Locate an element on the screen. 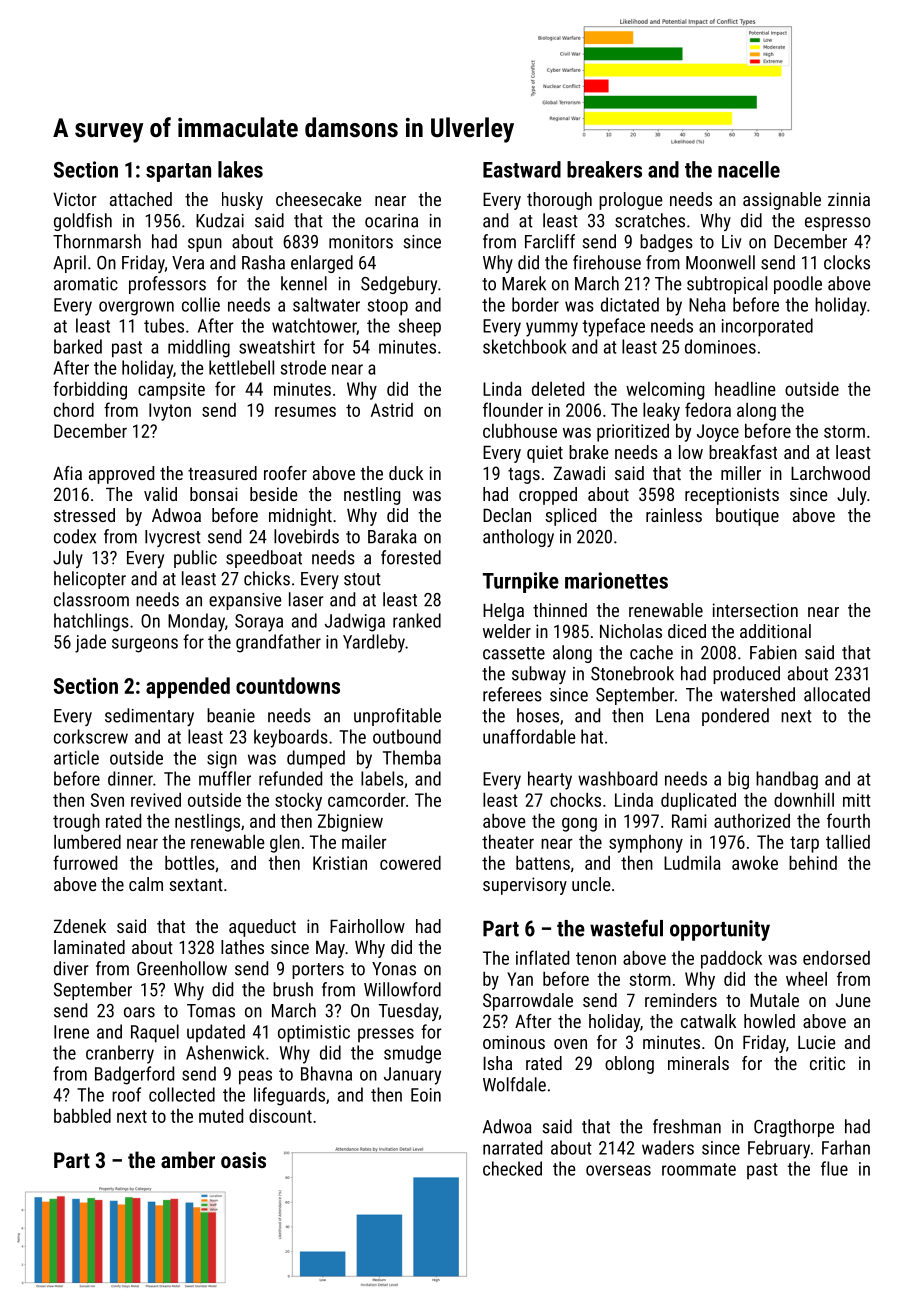  thorough is located at coordinates (559, 201).
